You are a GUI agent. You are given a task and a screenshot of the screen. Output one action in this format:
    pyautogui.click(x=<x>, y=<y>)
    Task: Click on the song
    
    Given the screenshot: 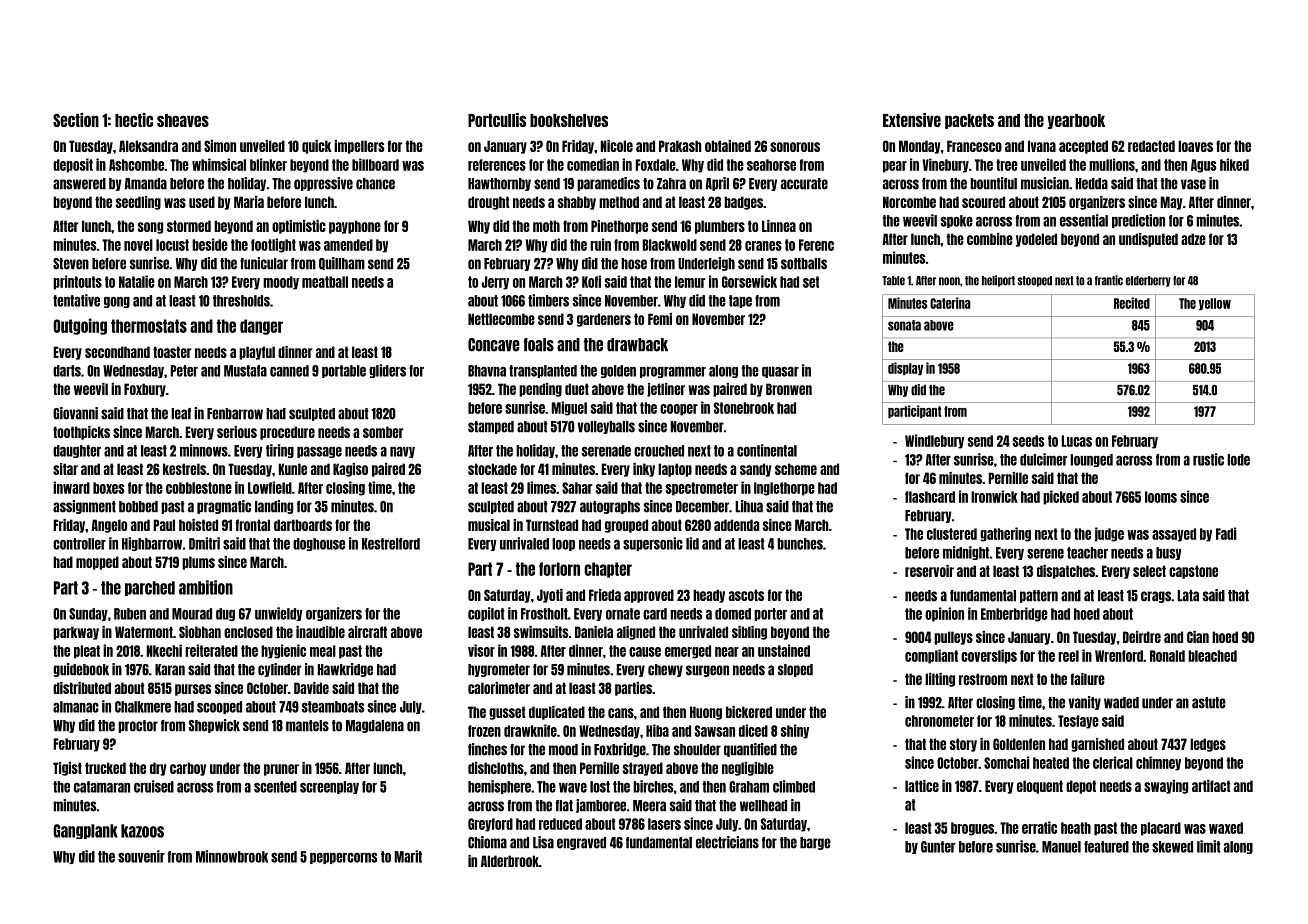 What is the action you would take?
    pyautogui.click(x=150, y=228)
